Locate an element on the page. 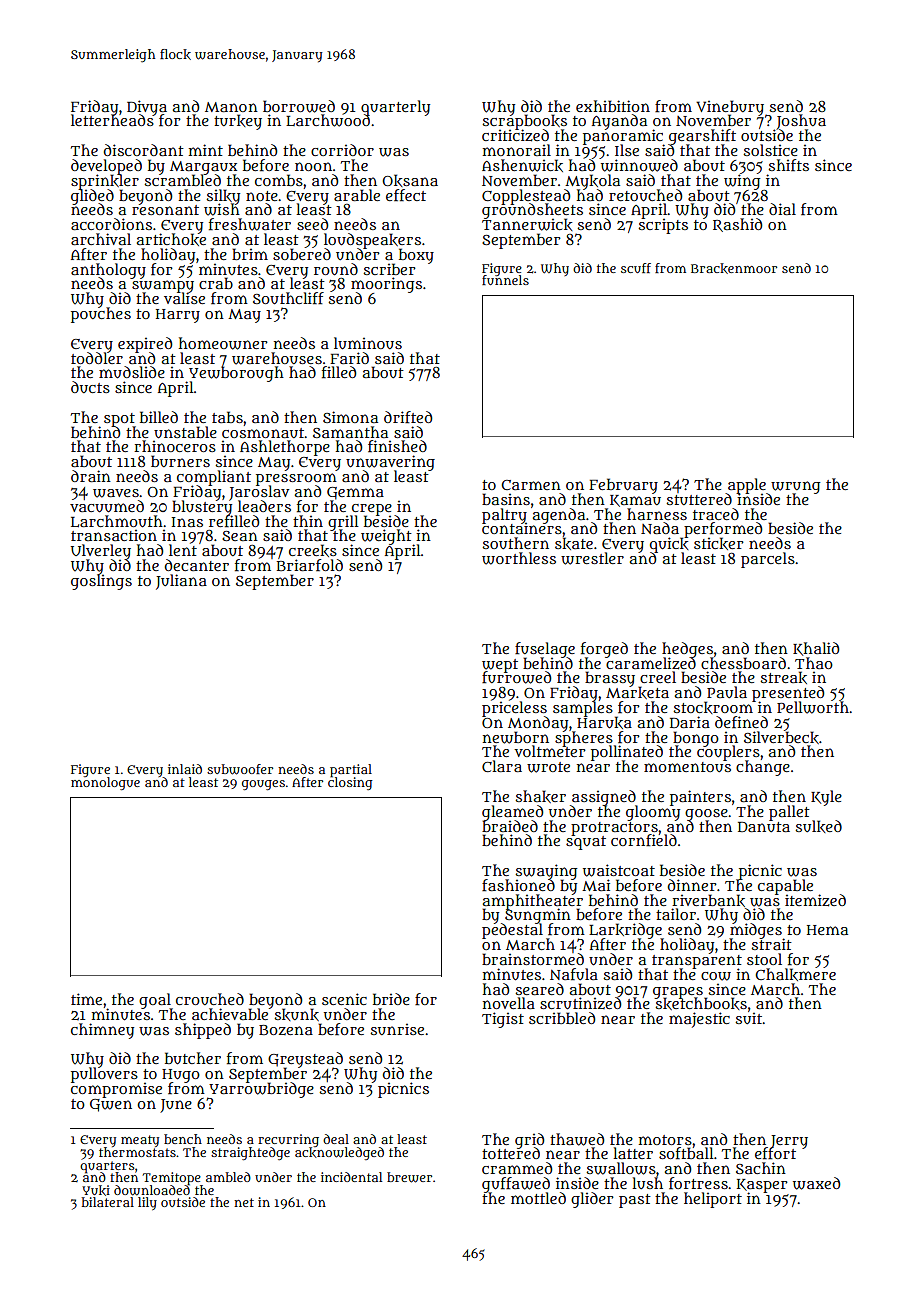  exhibition is located at coordinates (613, 106).
